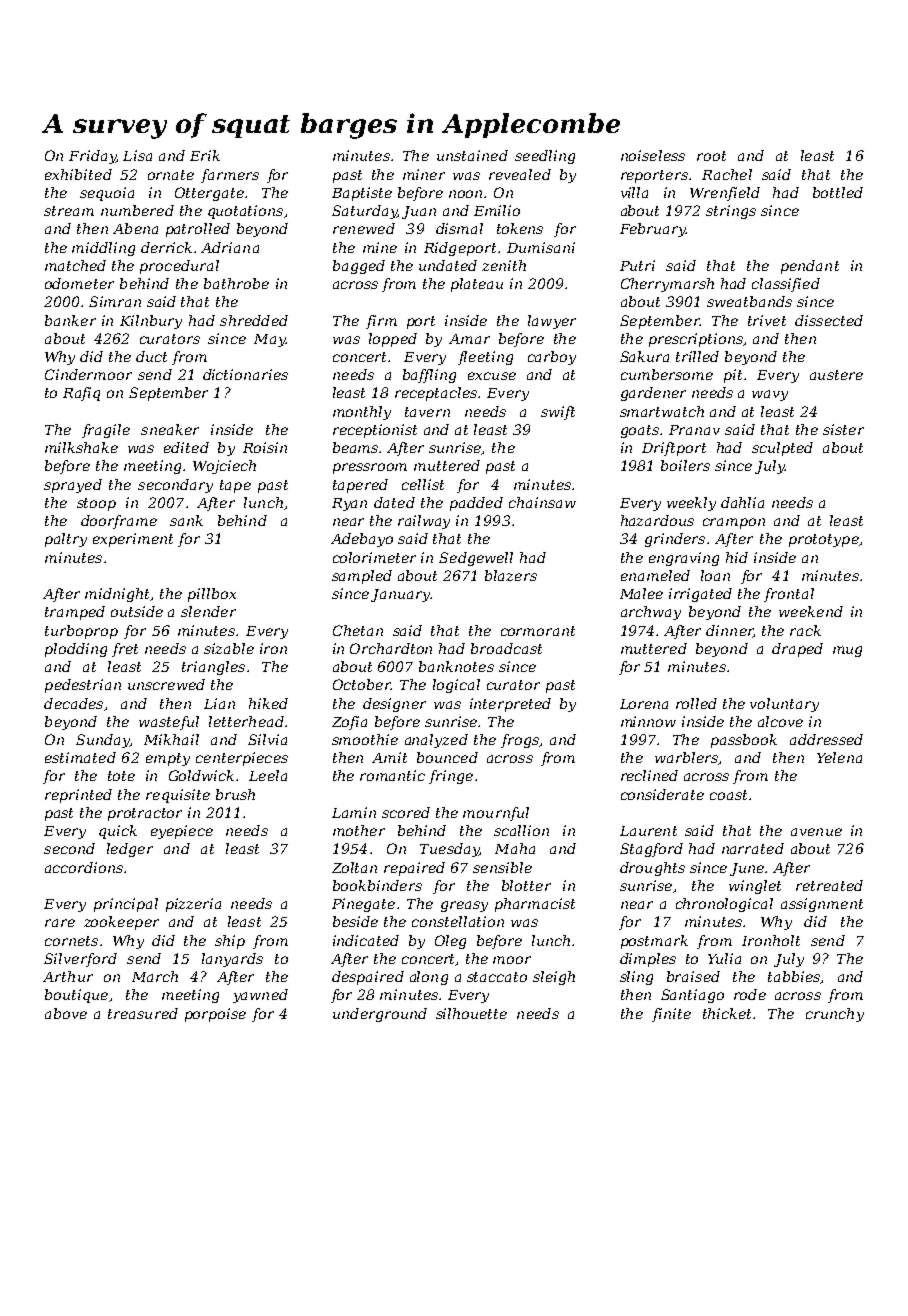 The image size is (908, 1316). Describe the element at coordinates (744, 741) in the document. I see `passbook` at that location.
